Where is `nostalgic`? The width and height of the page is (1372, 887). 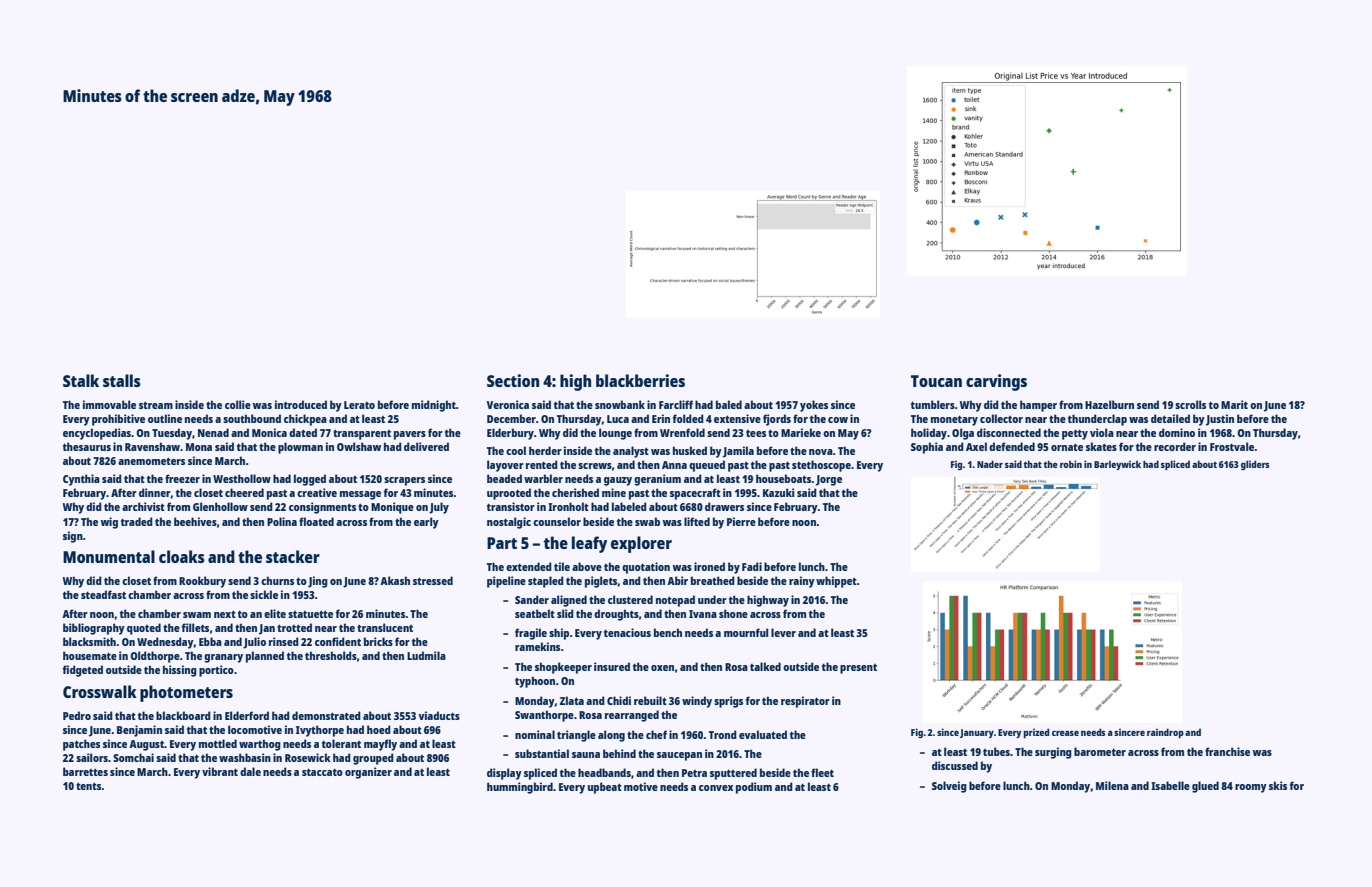 nostalgic is located at coordinates (509, 523).
